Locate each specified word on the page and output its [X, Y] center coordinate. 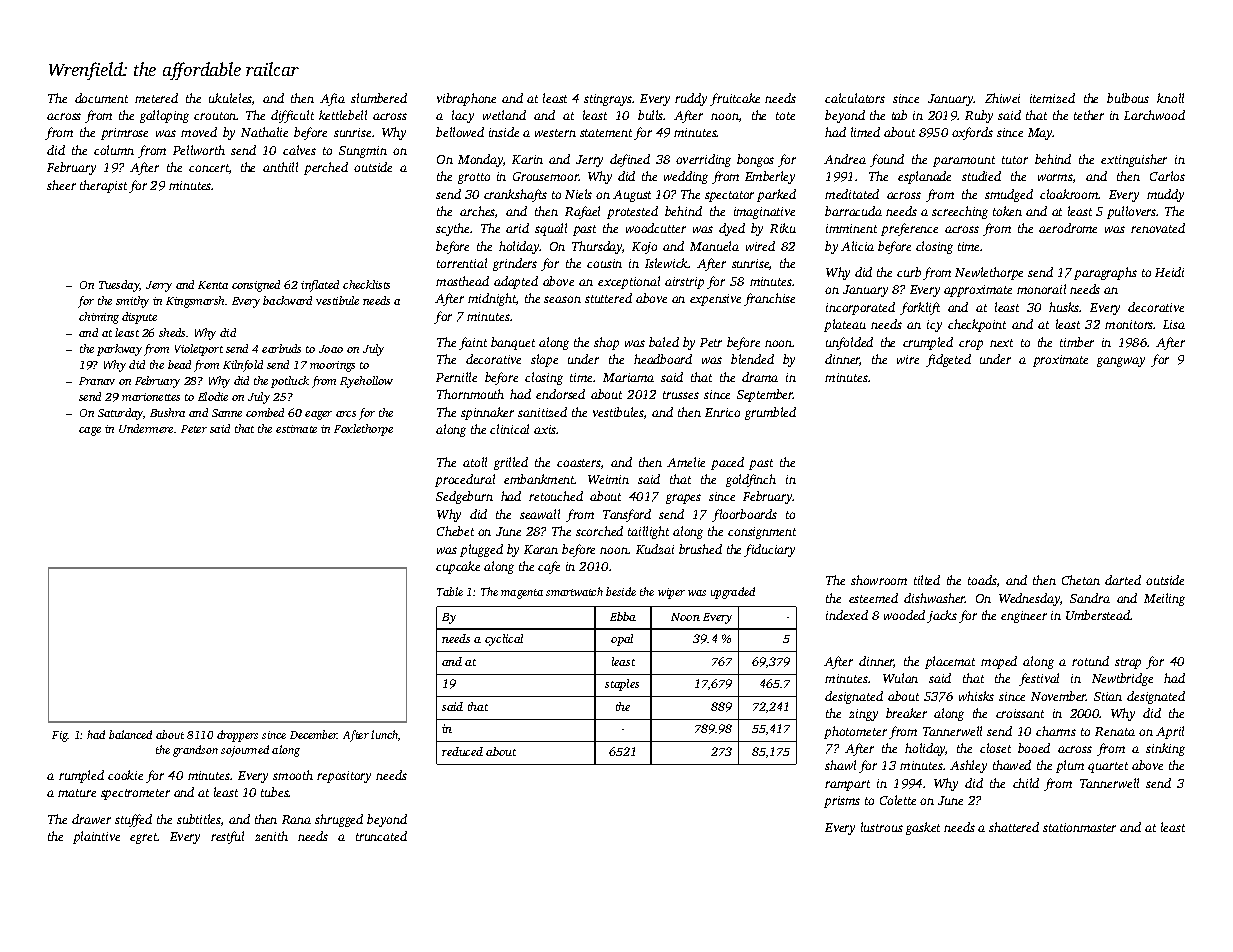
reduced [462, 751]
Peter [194, 429]
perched [326, 168]
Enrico [722, 412]
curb [909, 272]
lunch [384, 734]
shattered [1014, 827]
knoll [1170, 98]
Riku [783, 228]
